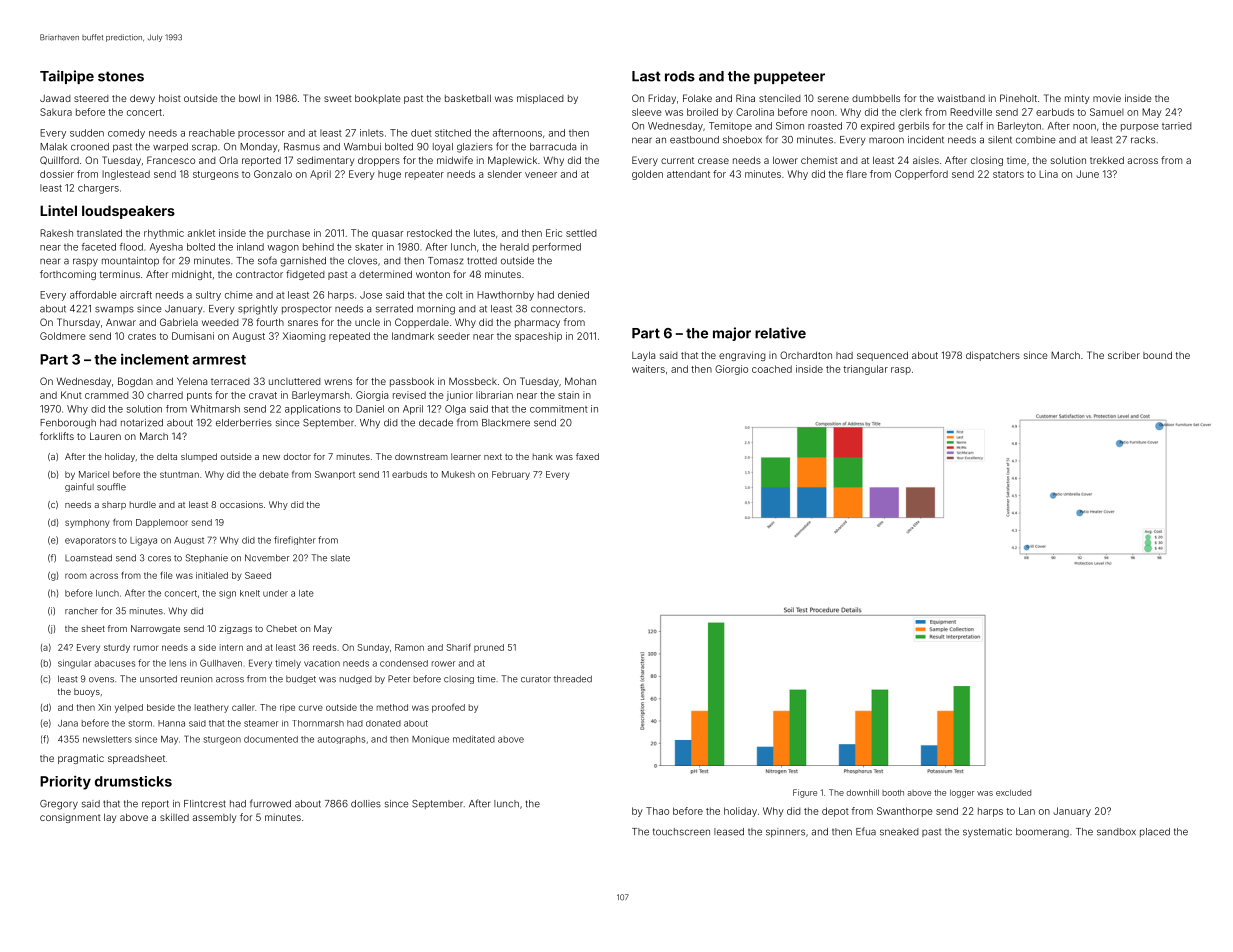  Describe the element at coordinates (105, 436) in the document. I see `Lauren` at that location.
